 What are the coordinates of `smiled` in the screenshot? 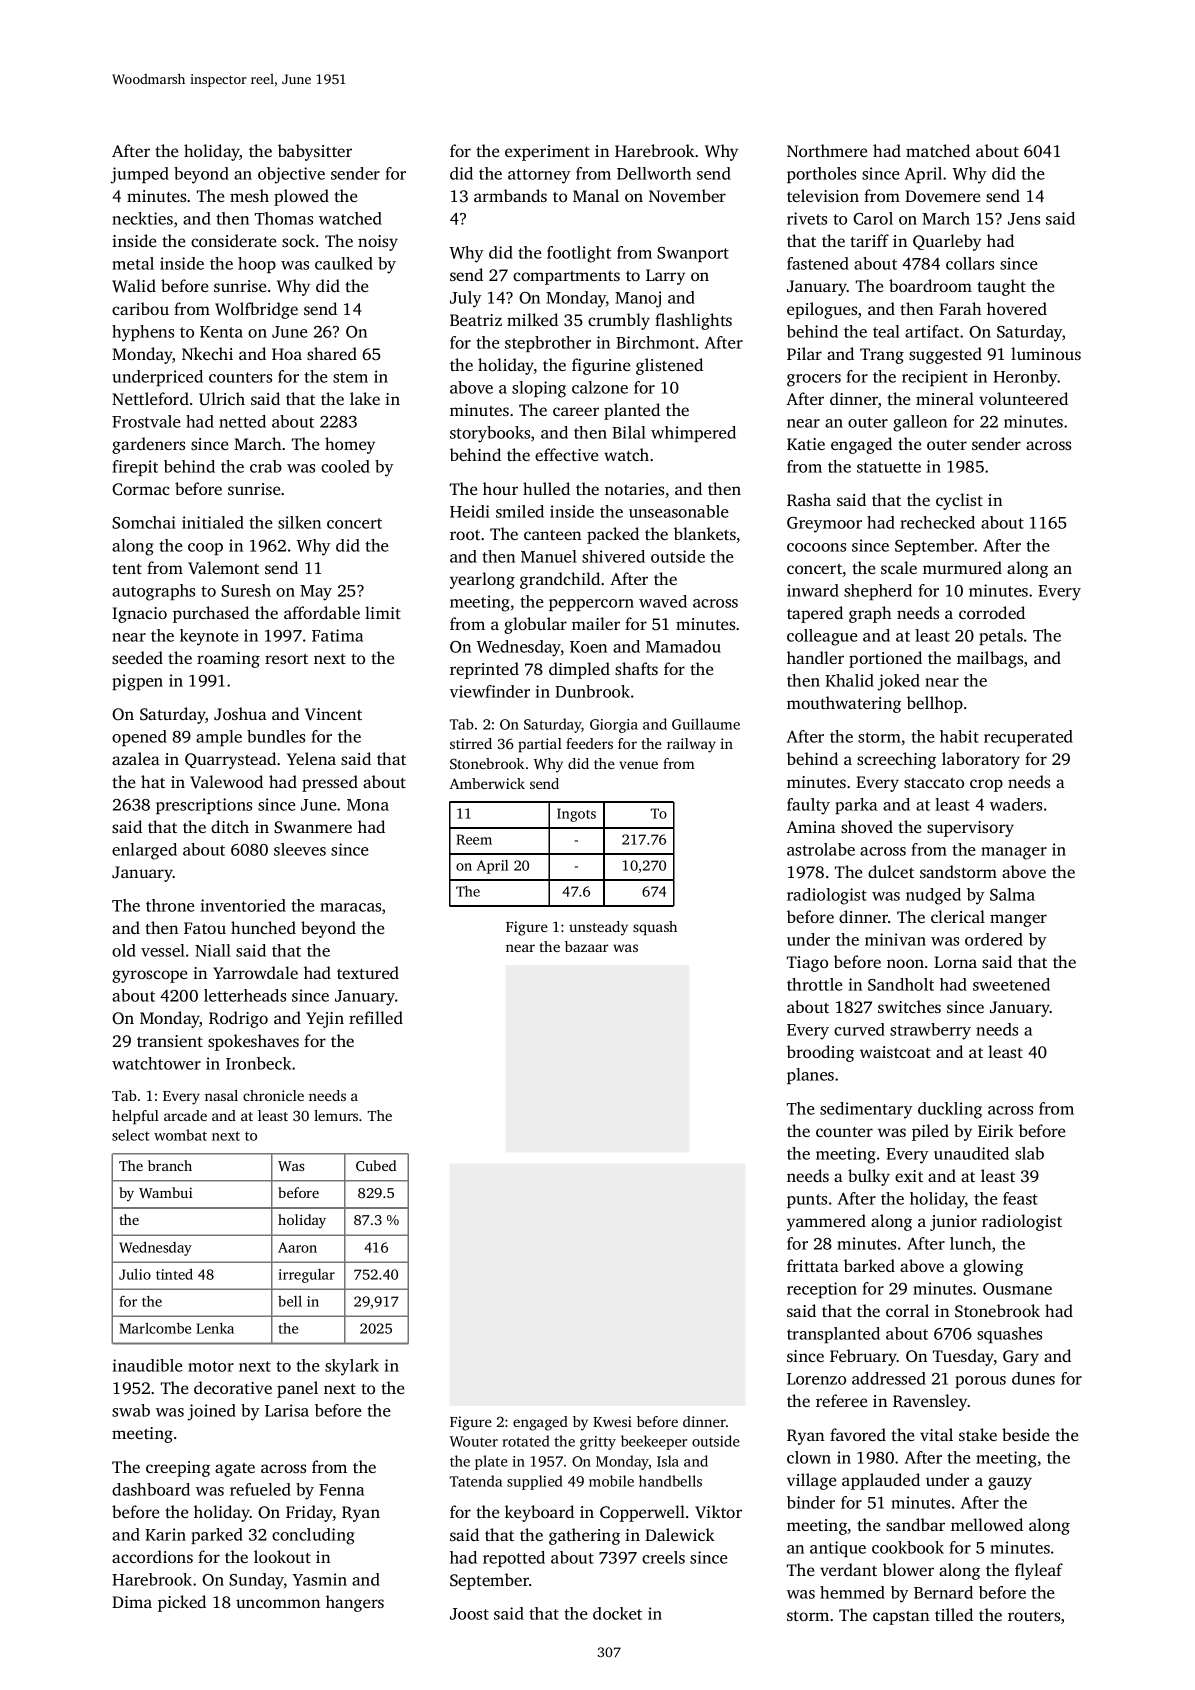 It's located at (520, 511).
